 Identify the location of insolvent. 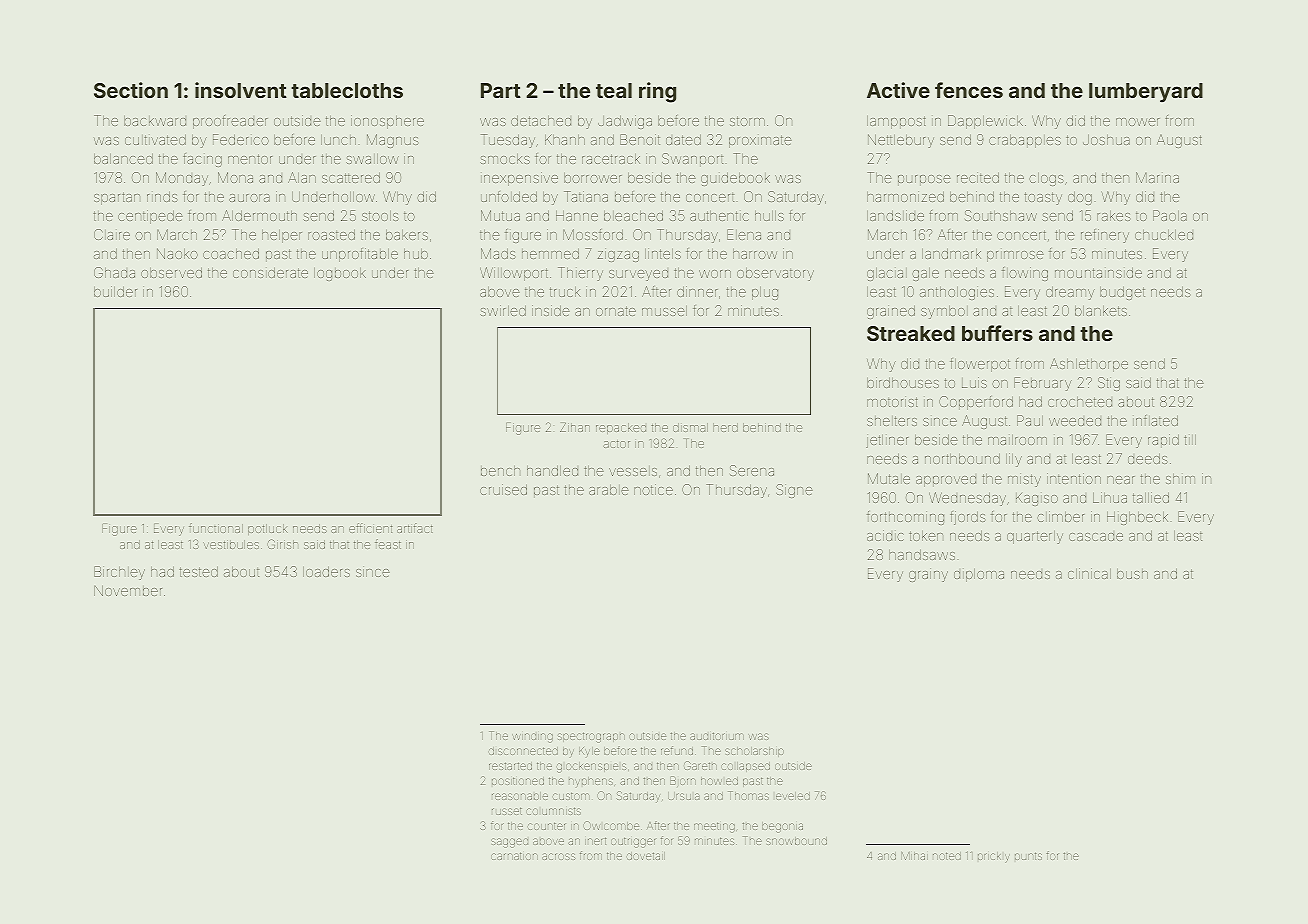
(241, 90).
